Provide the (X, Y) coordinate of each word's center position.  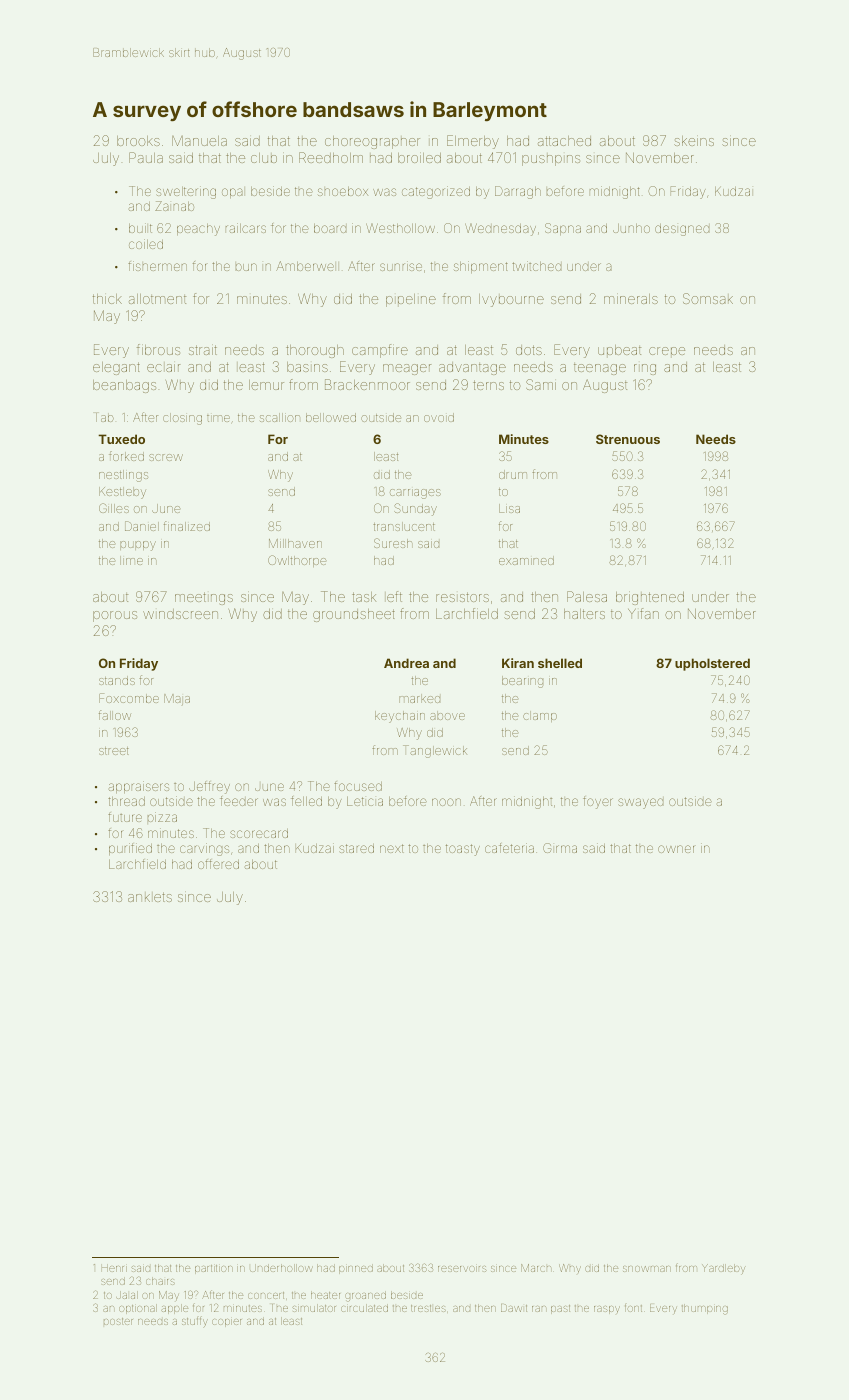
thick (107, 299)
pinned (356, 1269)
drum (513, 474)
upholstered (712, 664)
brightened (650, 598)
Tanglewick (435, 751)
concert (266, 1295)
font (633, 1308)
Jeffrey (209, 787)
